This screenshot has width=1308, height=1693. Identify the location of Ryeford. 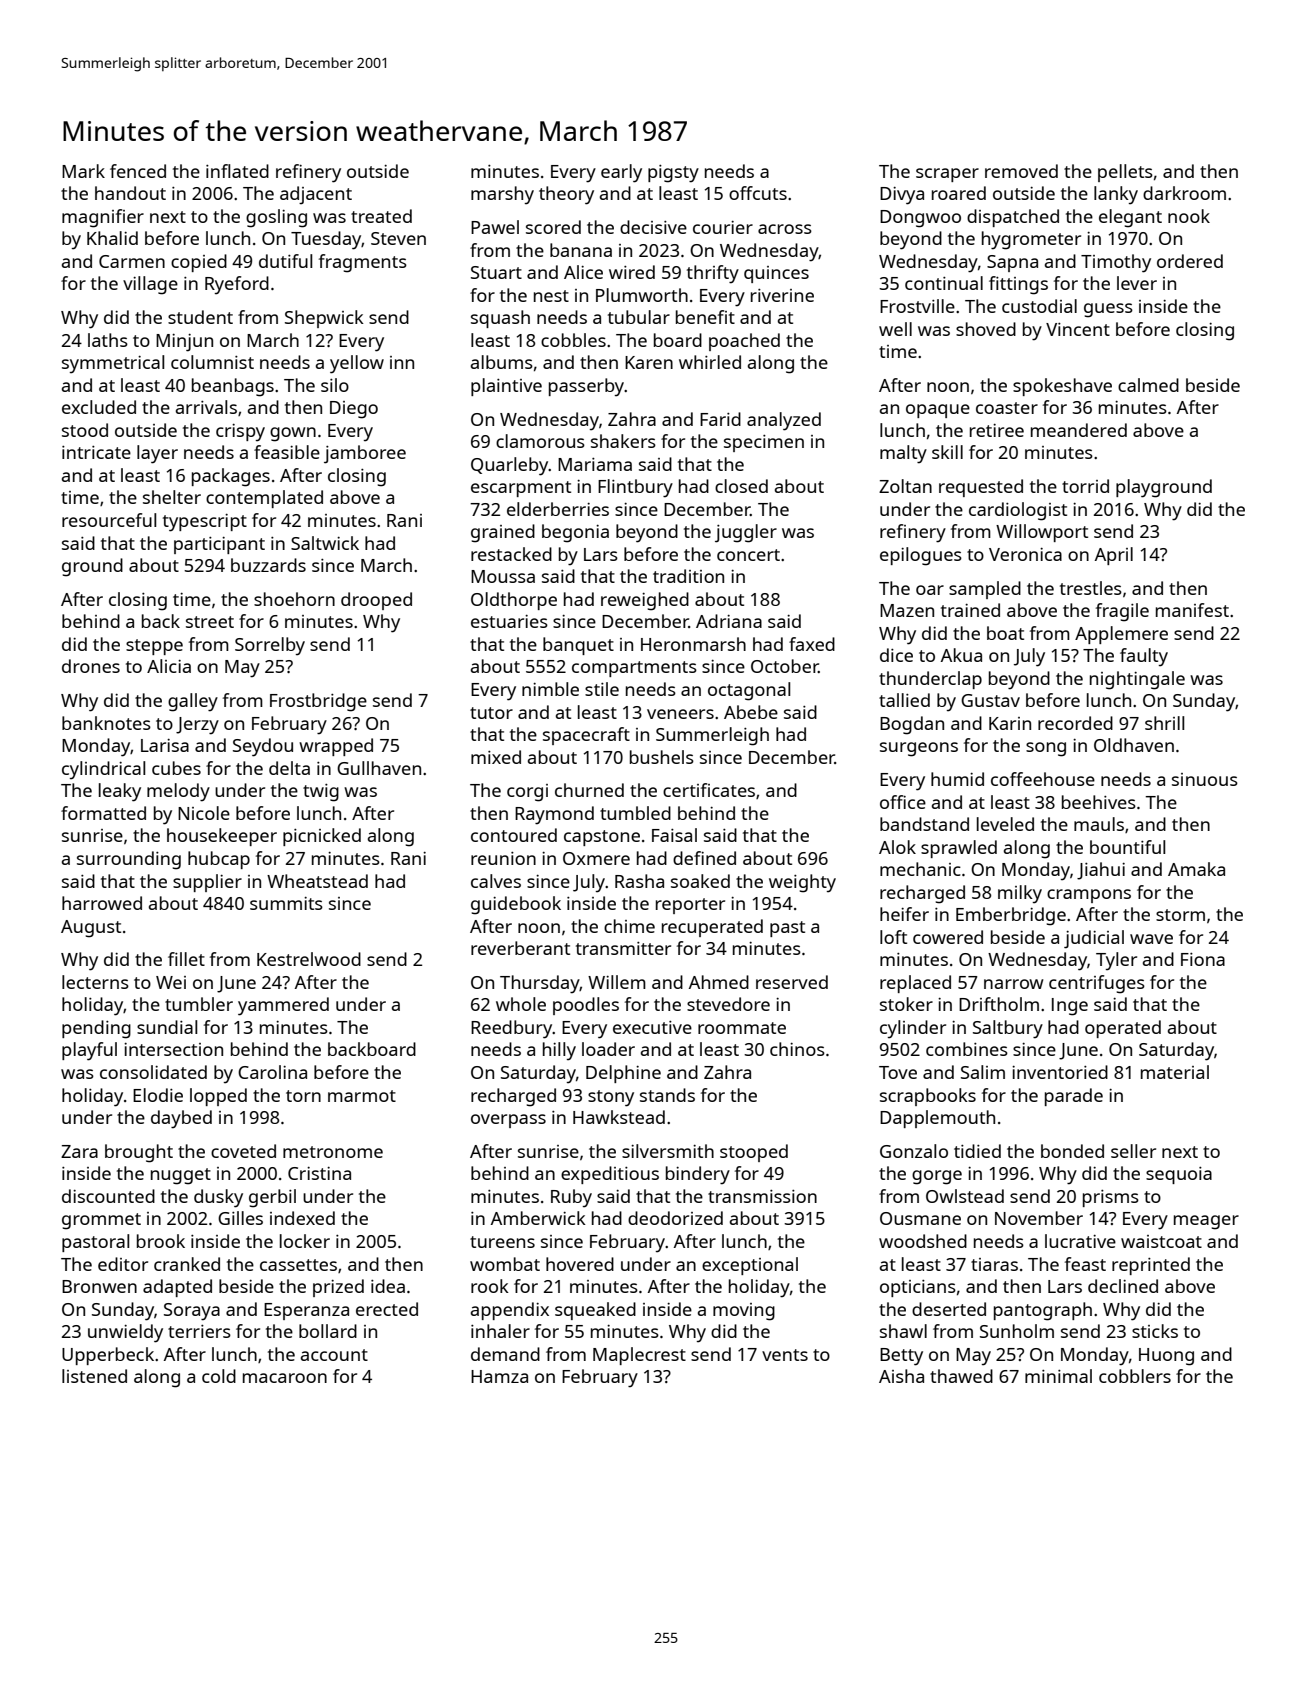
(237, 285).
